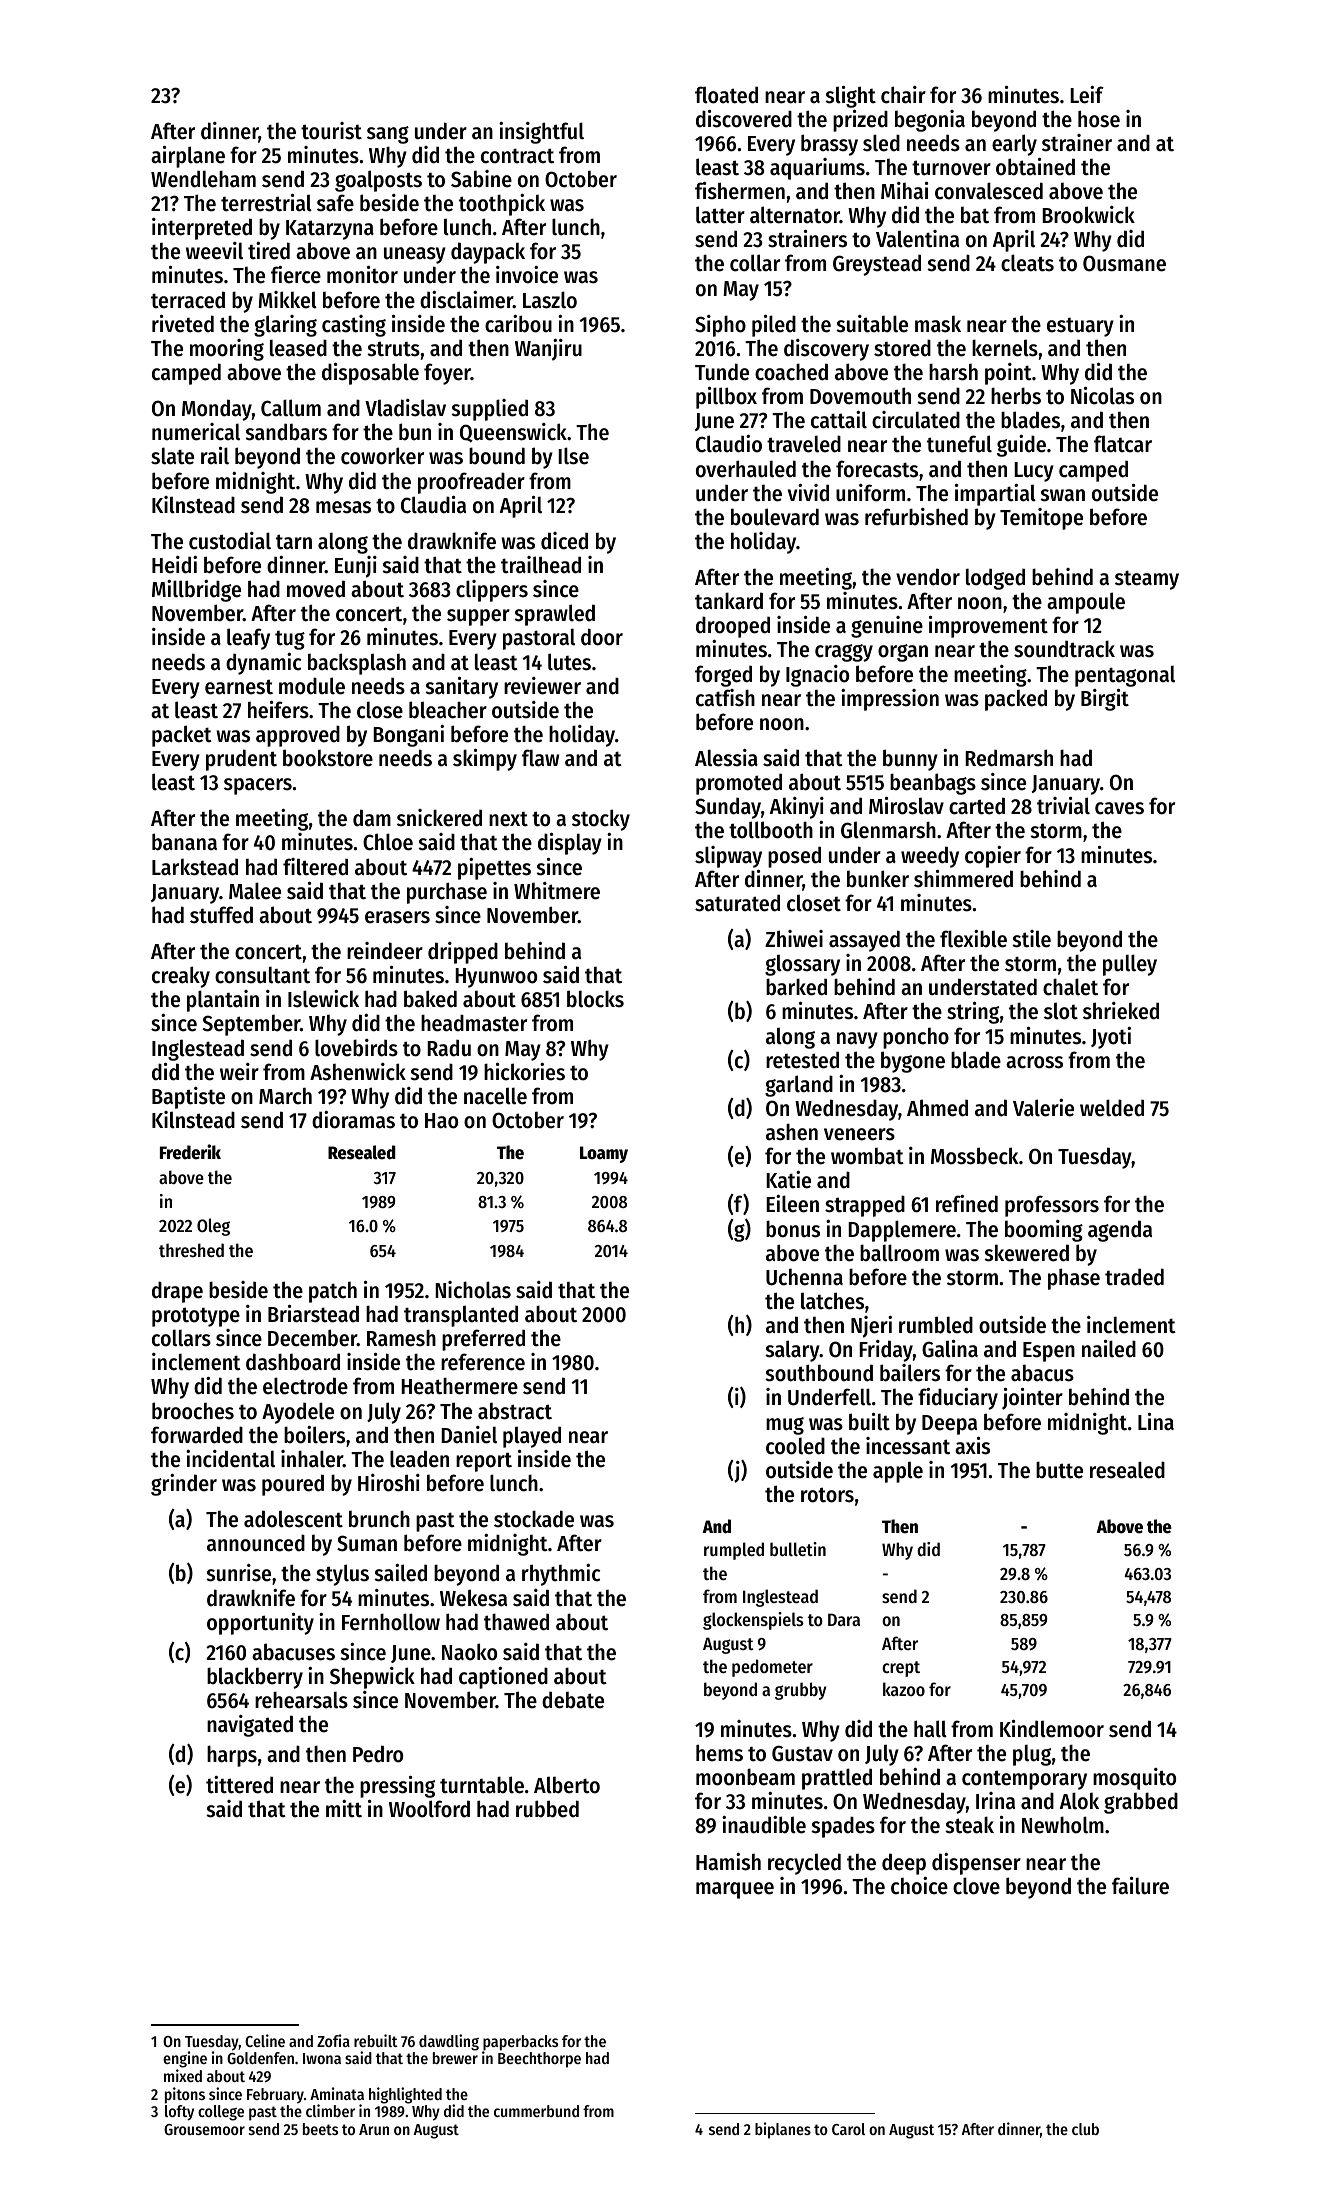  What do you see at coordinates (541, 133) in the screenshot?
I see `insightful` at bounding box center [541, 133].
